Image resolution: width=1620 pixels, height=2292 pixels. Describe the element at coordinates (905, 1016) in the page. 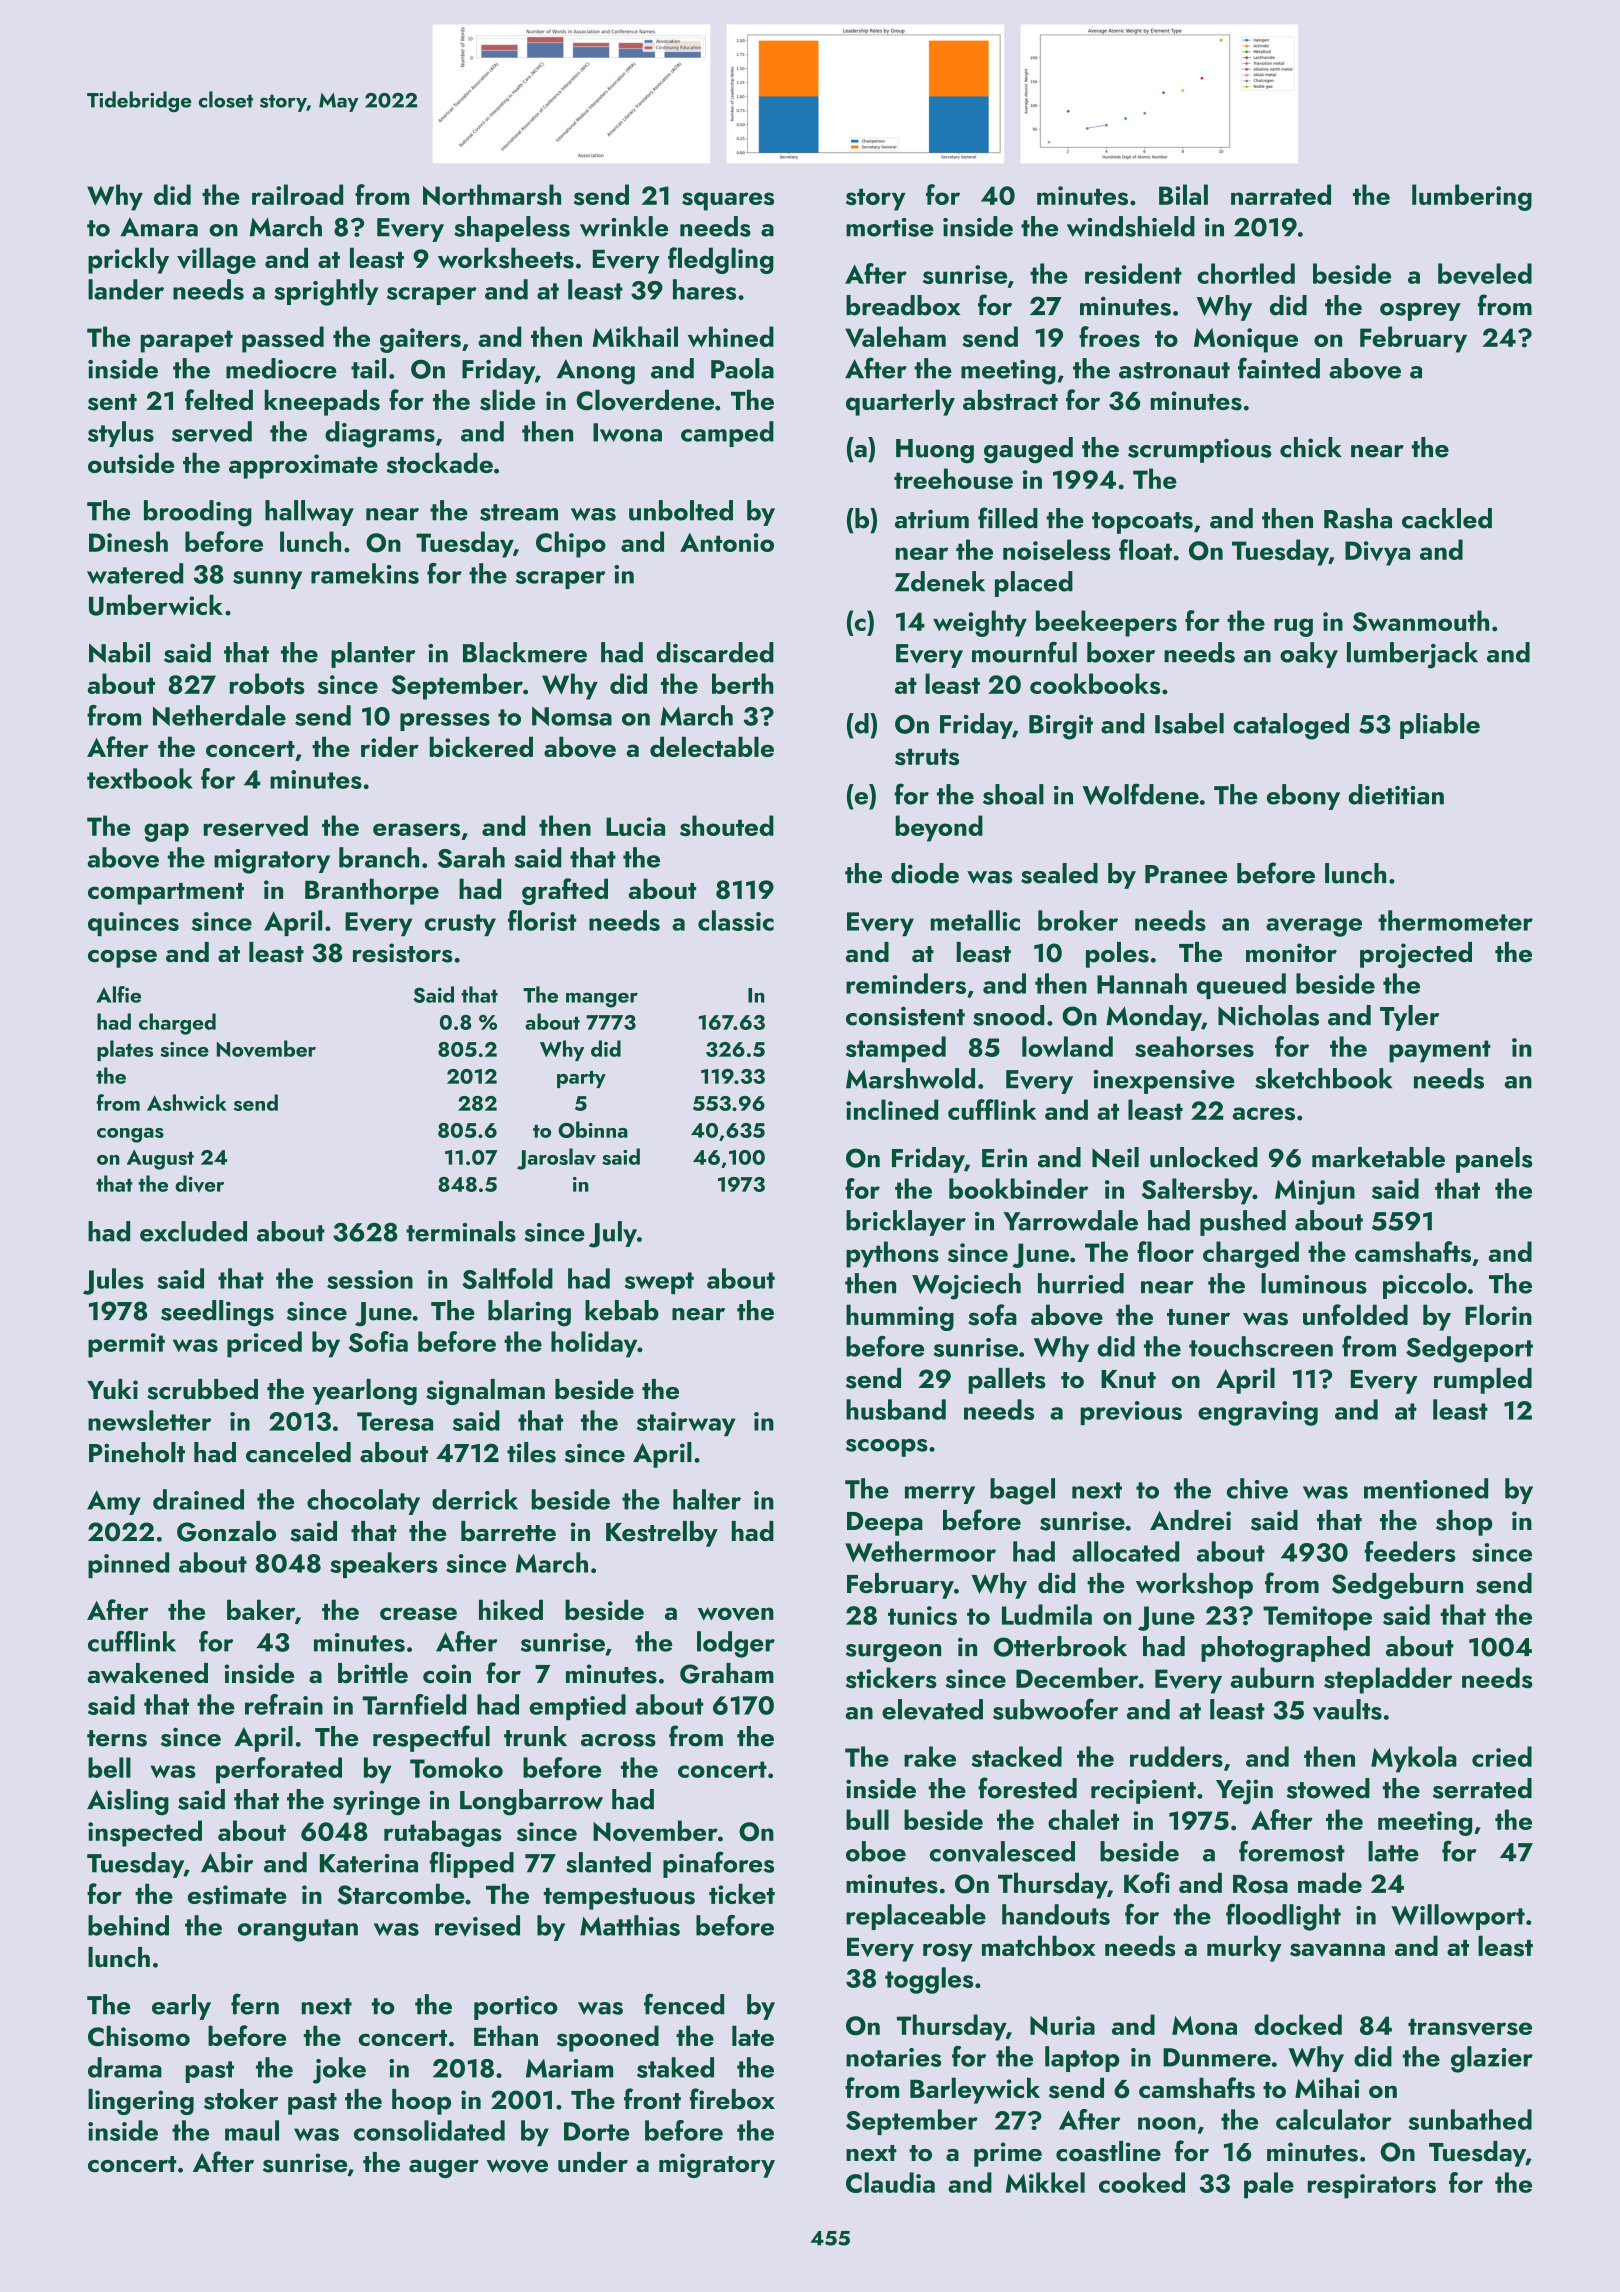

I see `consistent` at that location.
